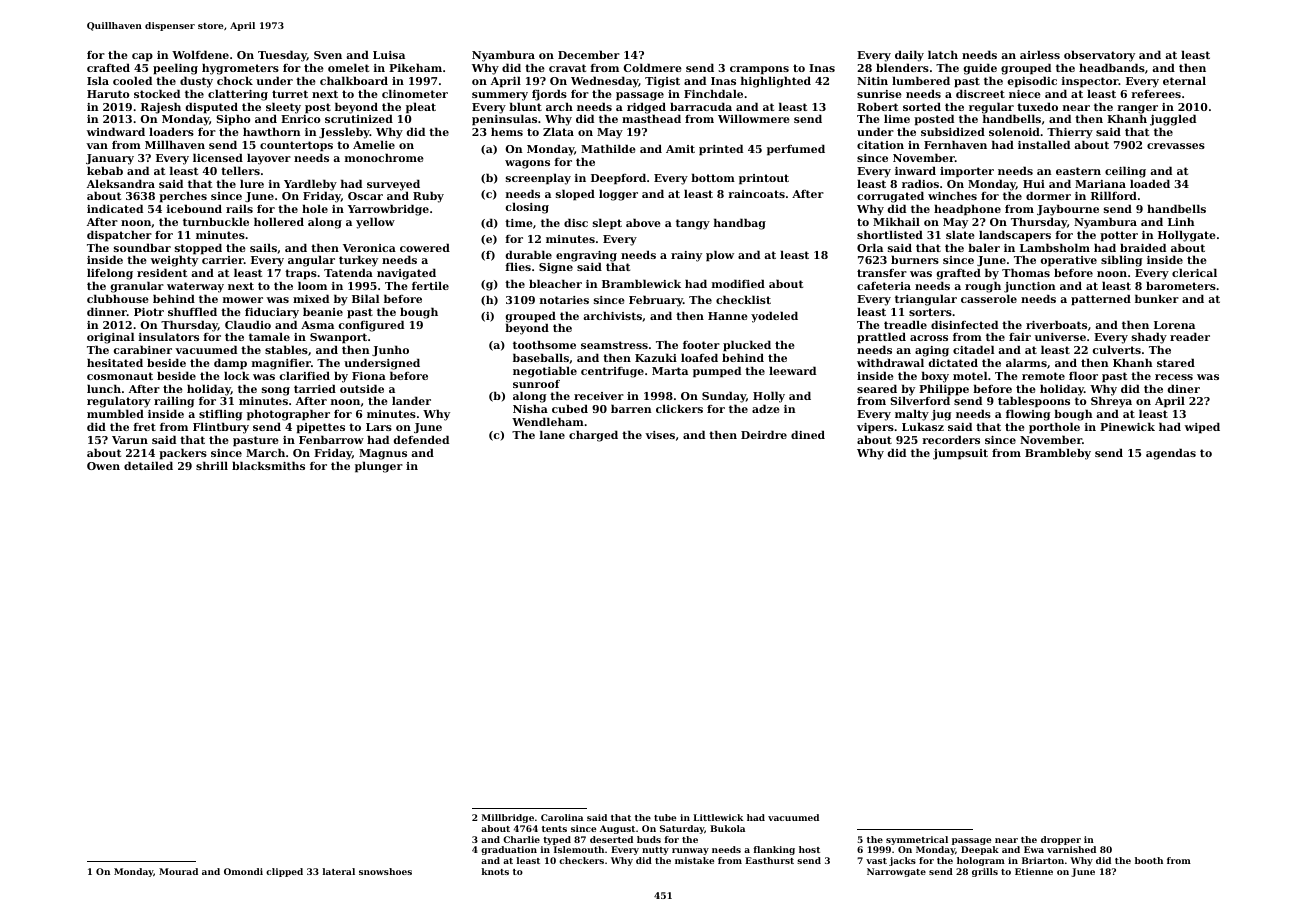  What do you see at coordinates (589, 54) in the image?
I see `December` at bounding box center [589, 54].
